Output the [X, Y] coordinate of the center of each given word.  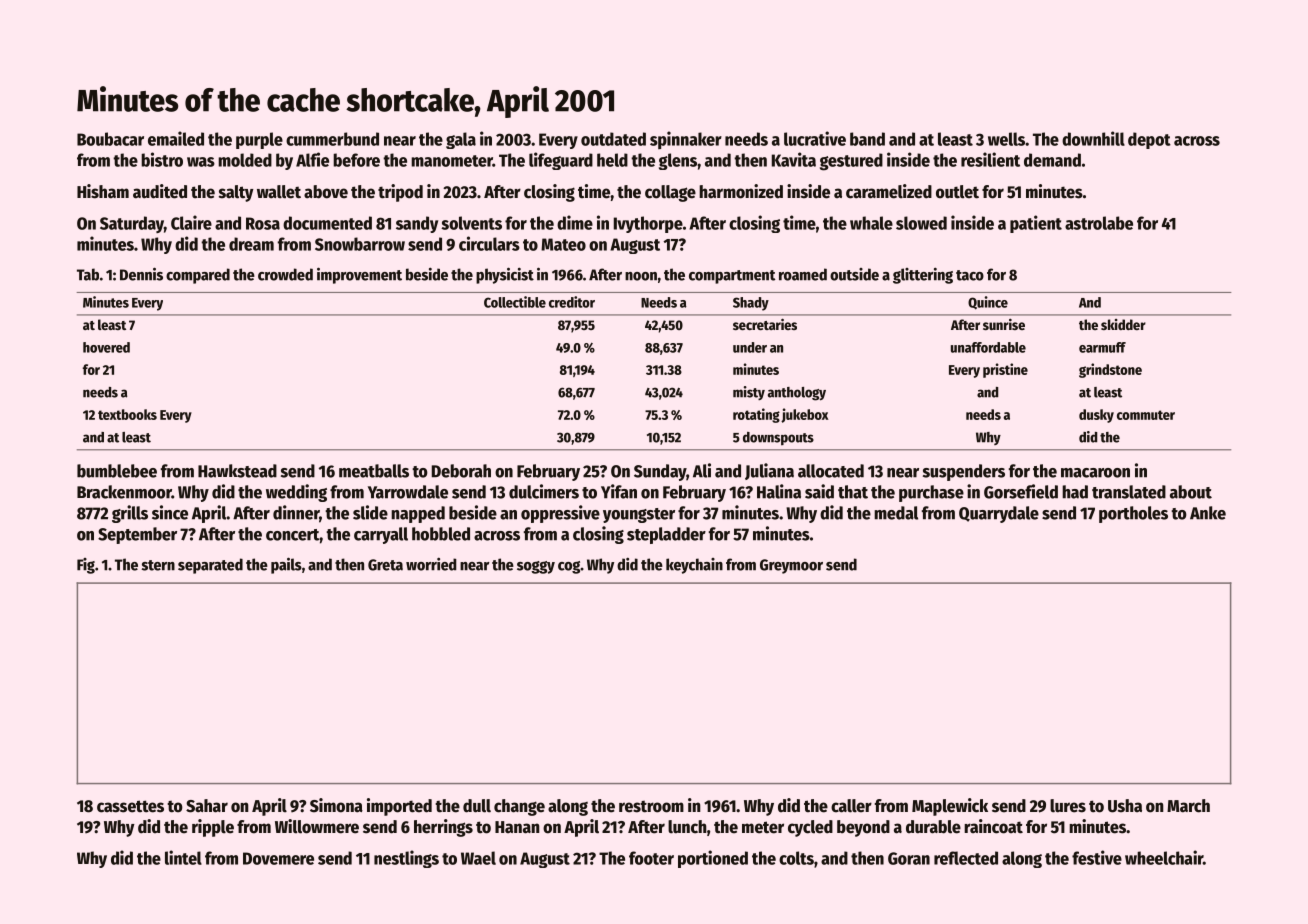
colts [796, 858]
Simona [336, 805]
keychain [694, 566]
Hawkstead [237, 471]
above [326, 192]
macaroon [1095, 473]
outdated [613, 139]
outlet [957, 192]
